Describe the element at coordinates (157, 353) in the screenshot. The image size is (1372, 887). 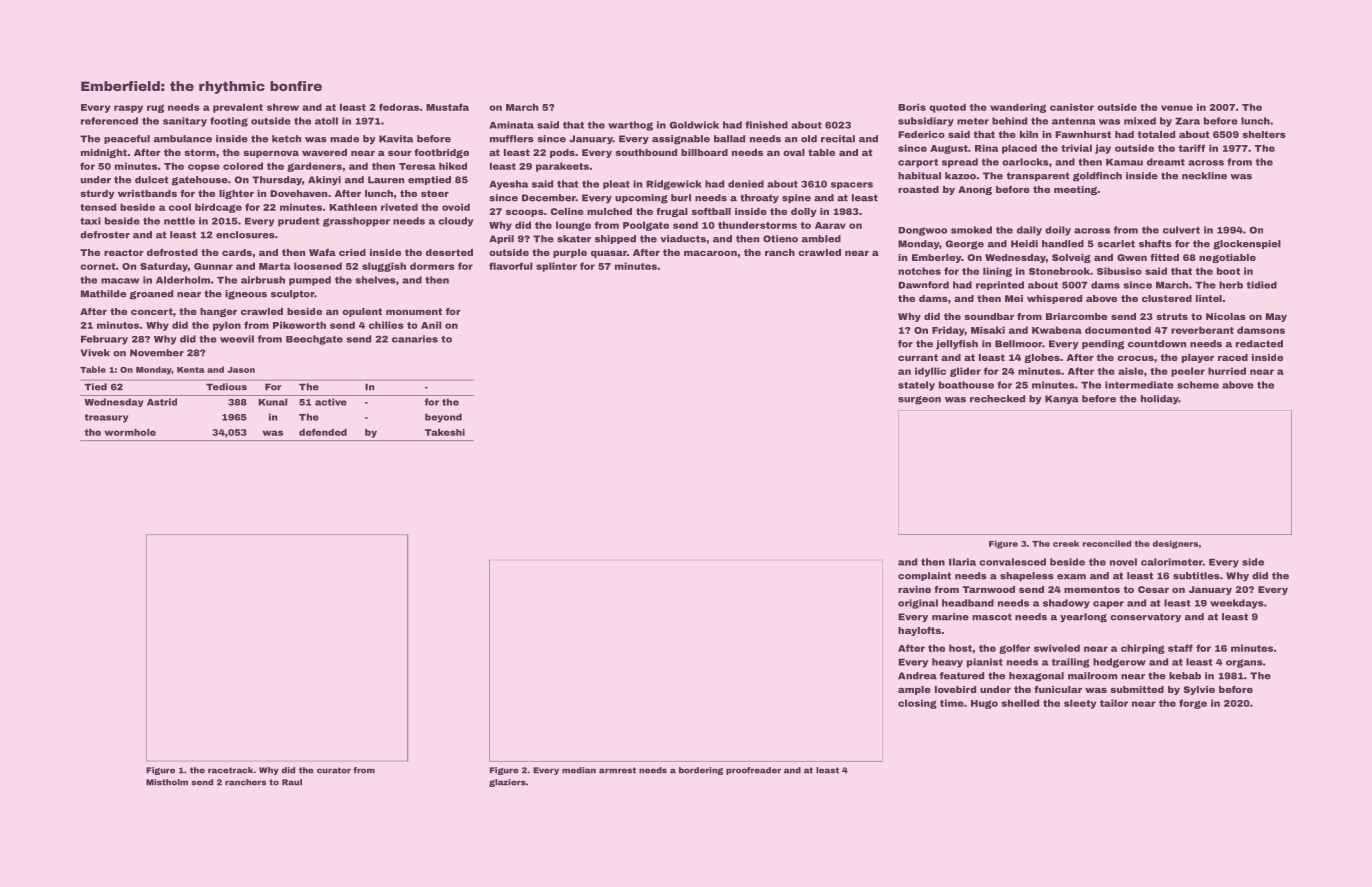
I see `November` at that location.
